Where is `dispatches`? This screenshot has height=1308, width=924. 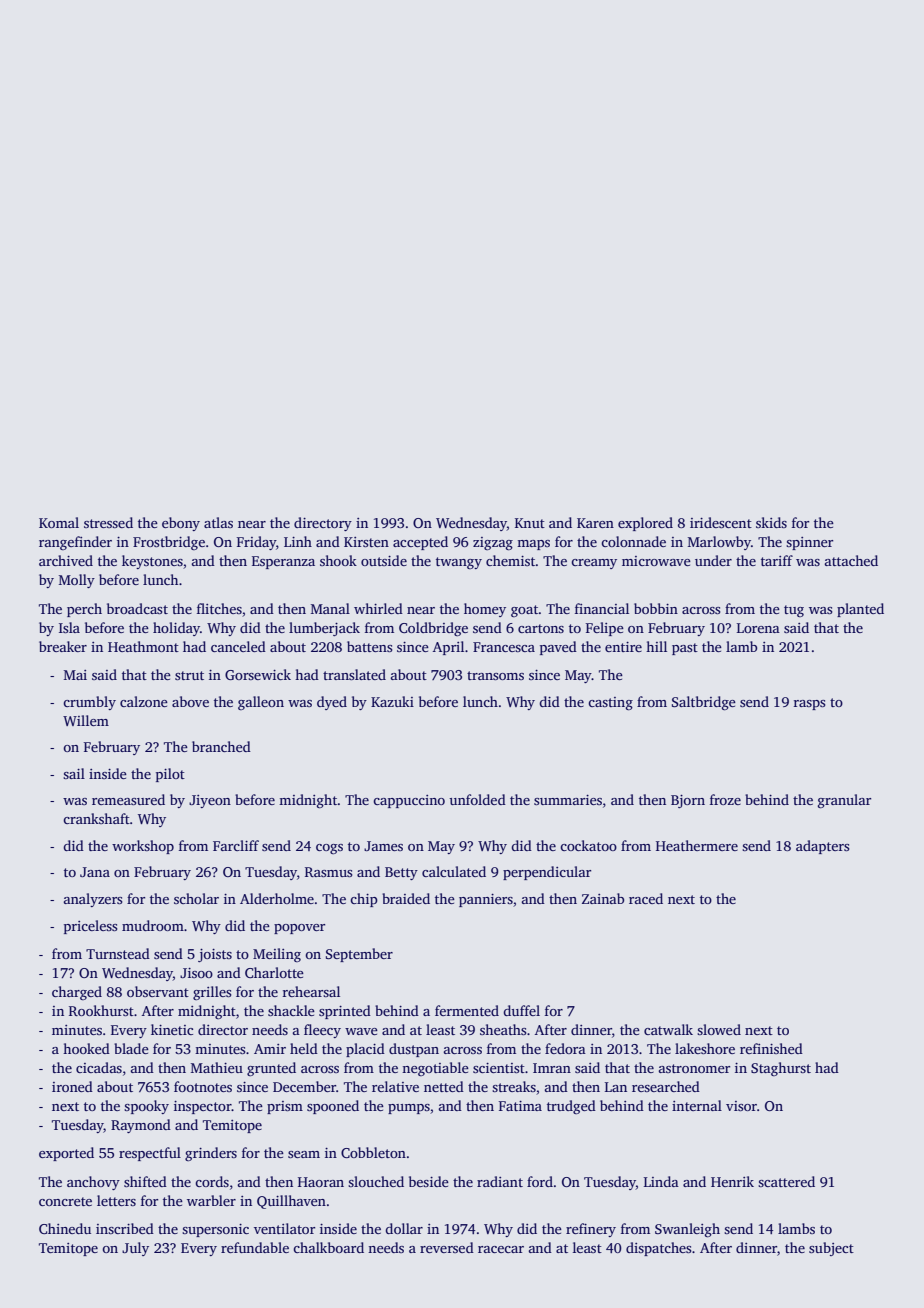
dispatches is located at coordinates (658, 1249).
